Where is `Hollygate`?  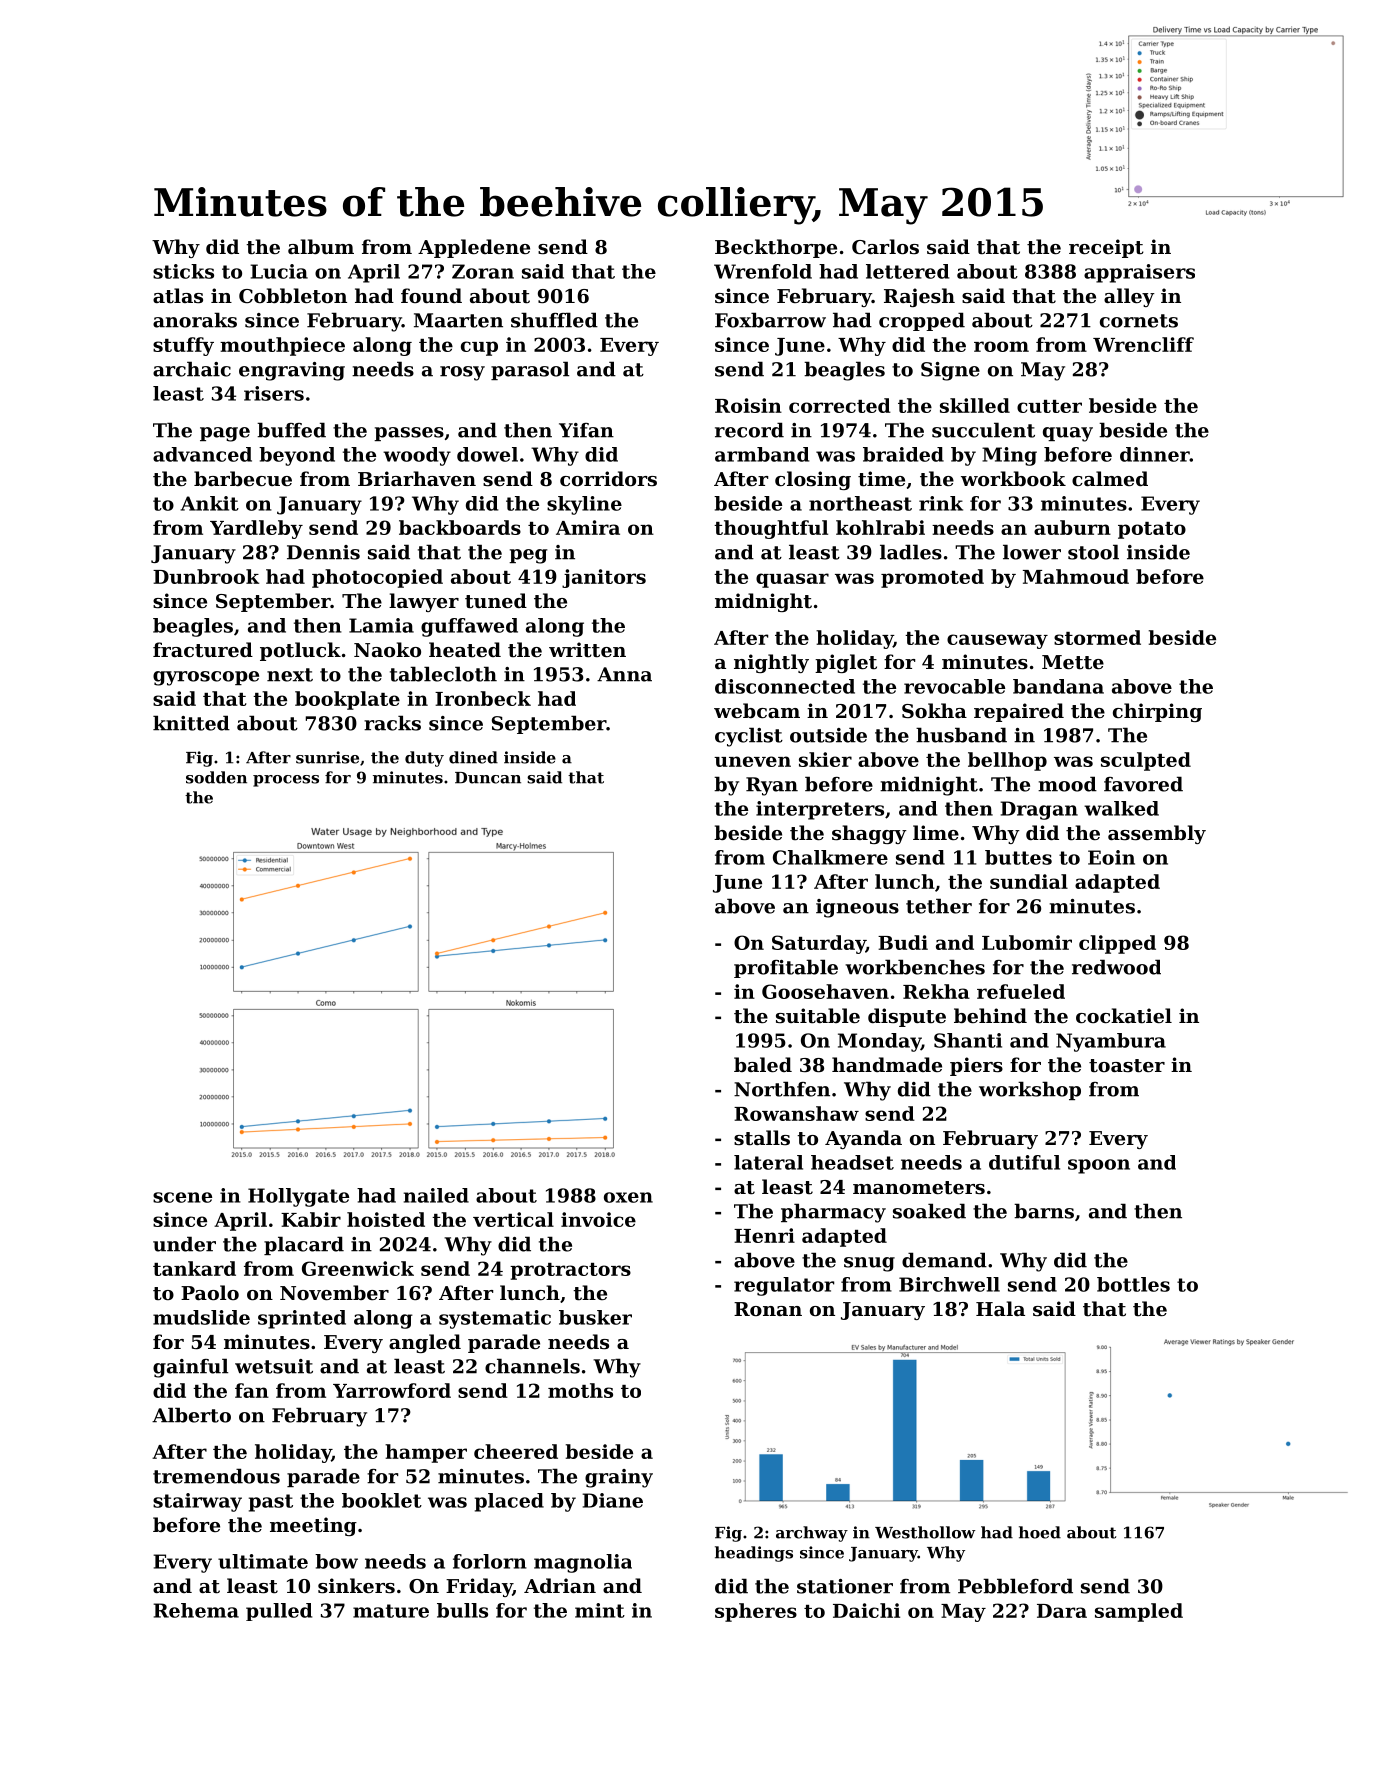 Hollygate is located at coordinates (298, 1197).
